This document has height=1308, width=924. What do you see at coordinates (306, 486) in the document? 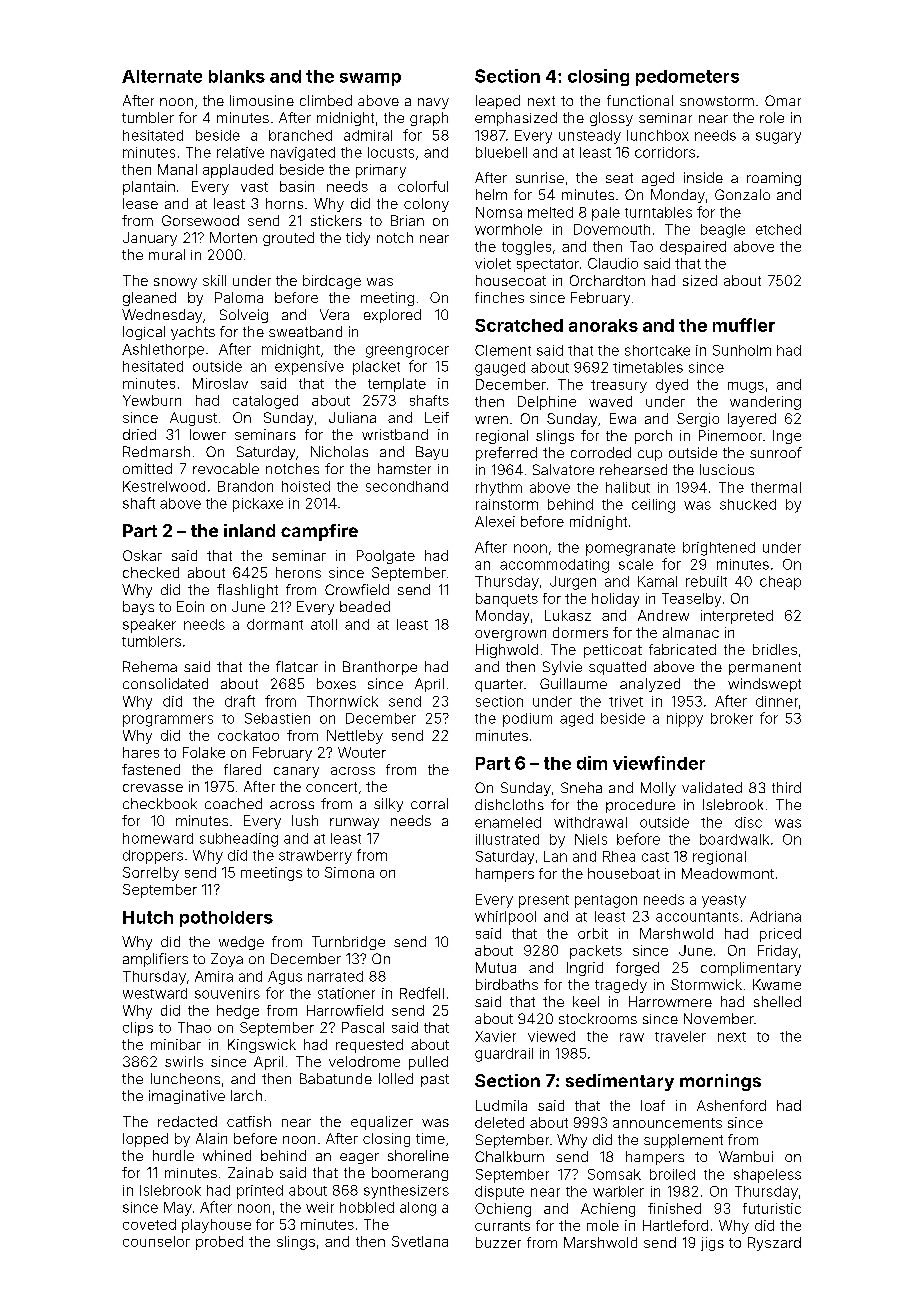
I see `hoisted` at bounding box center [306, 486].
